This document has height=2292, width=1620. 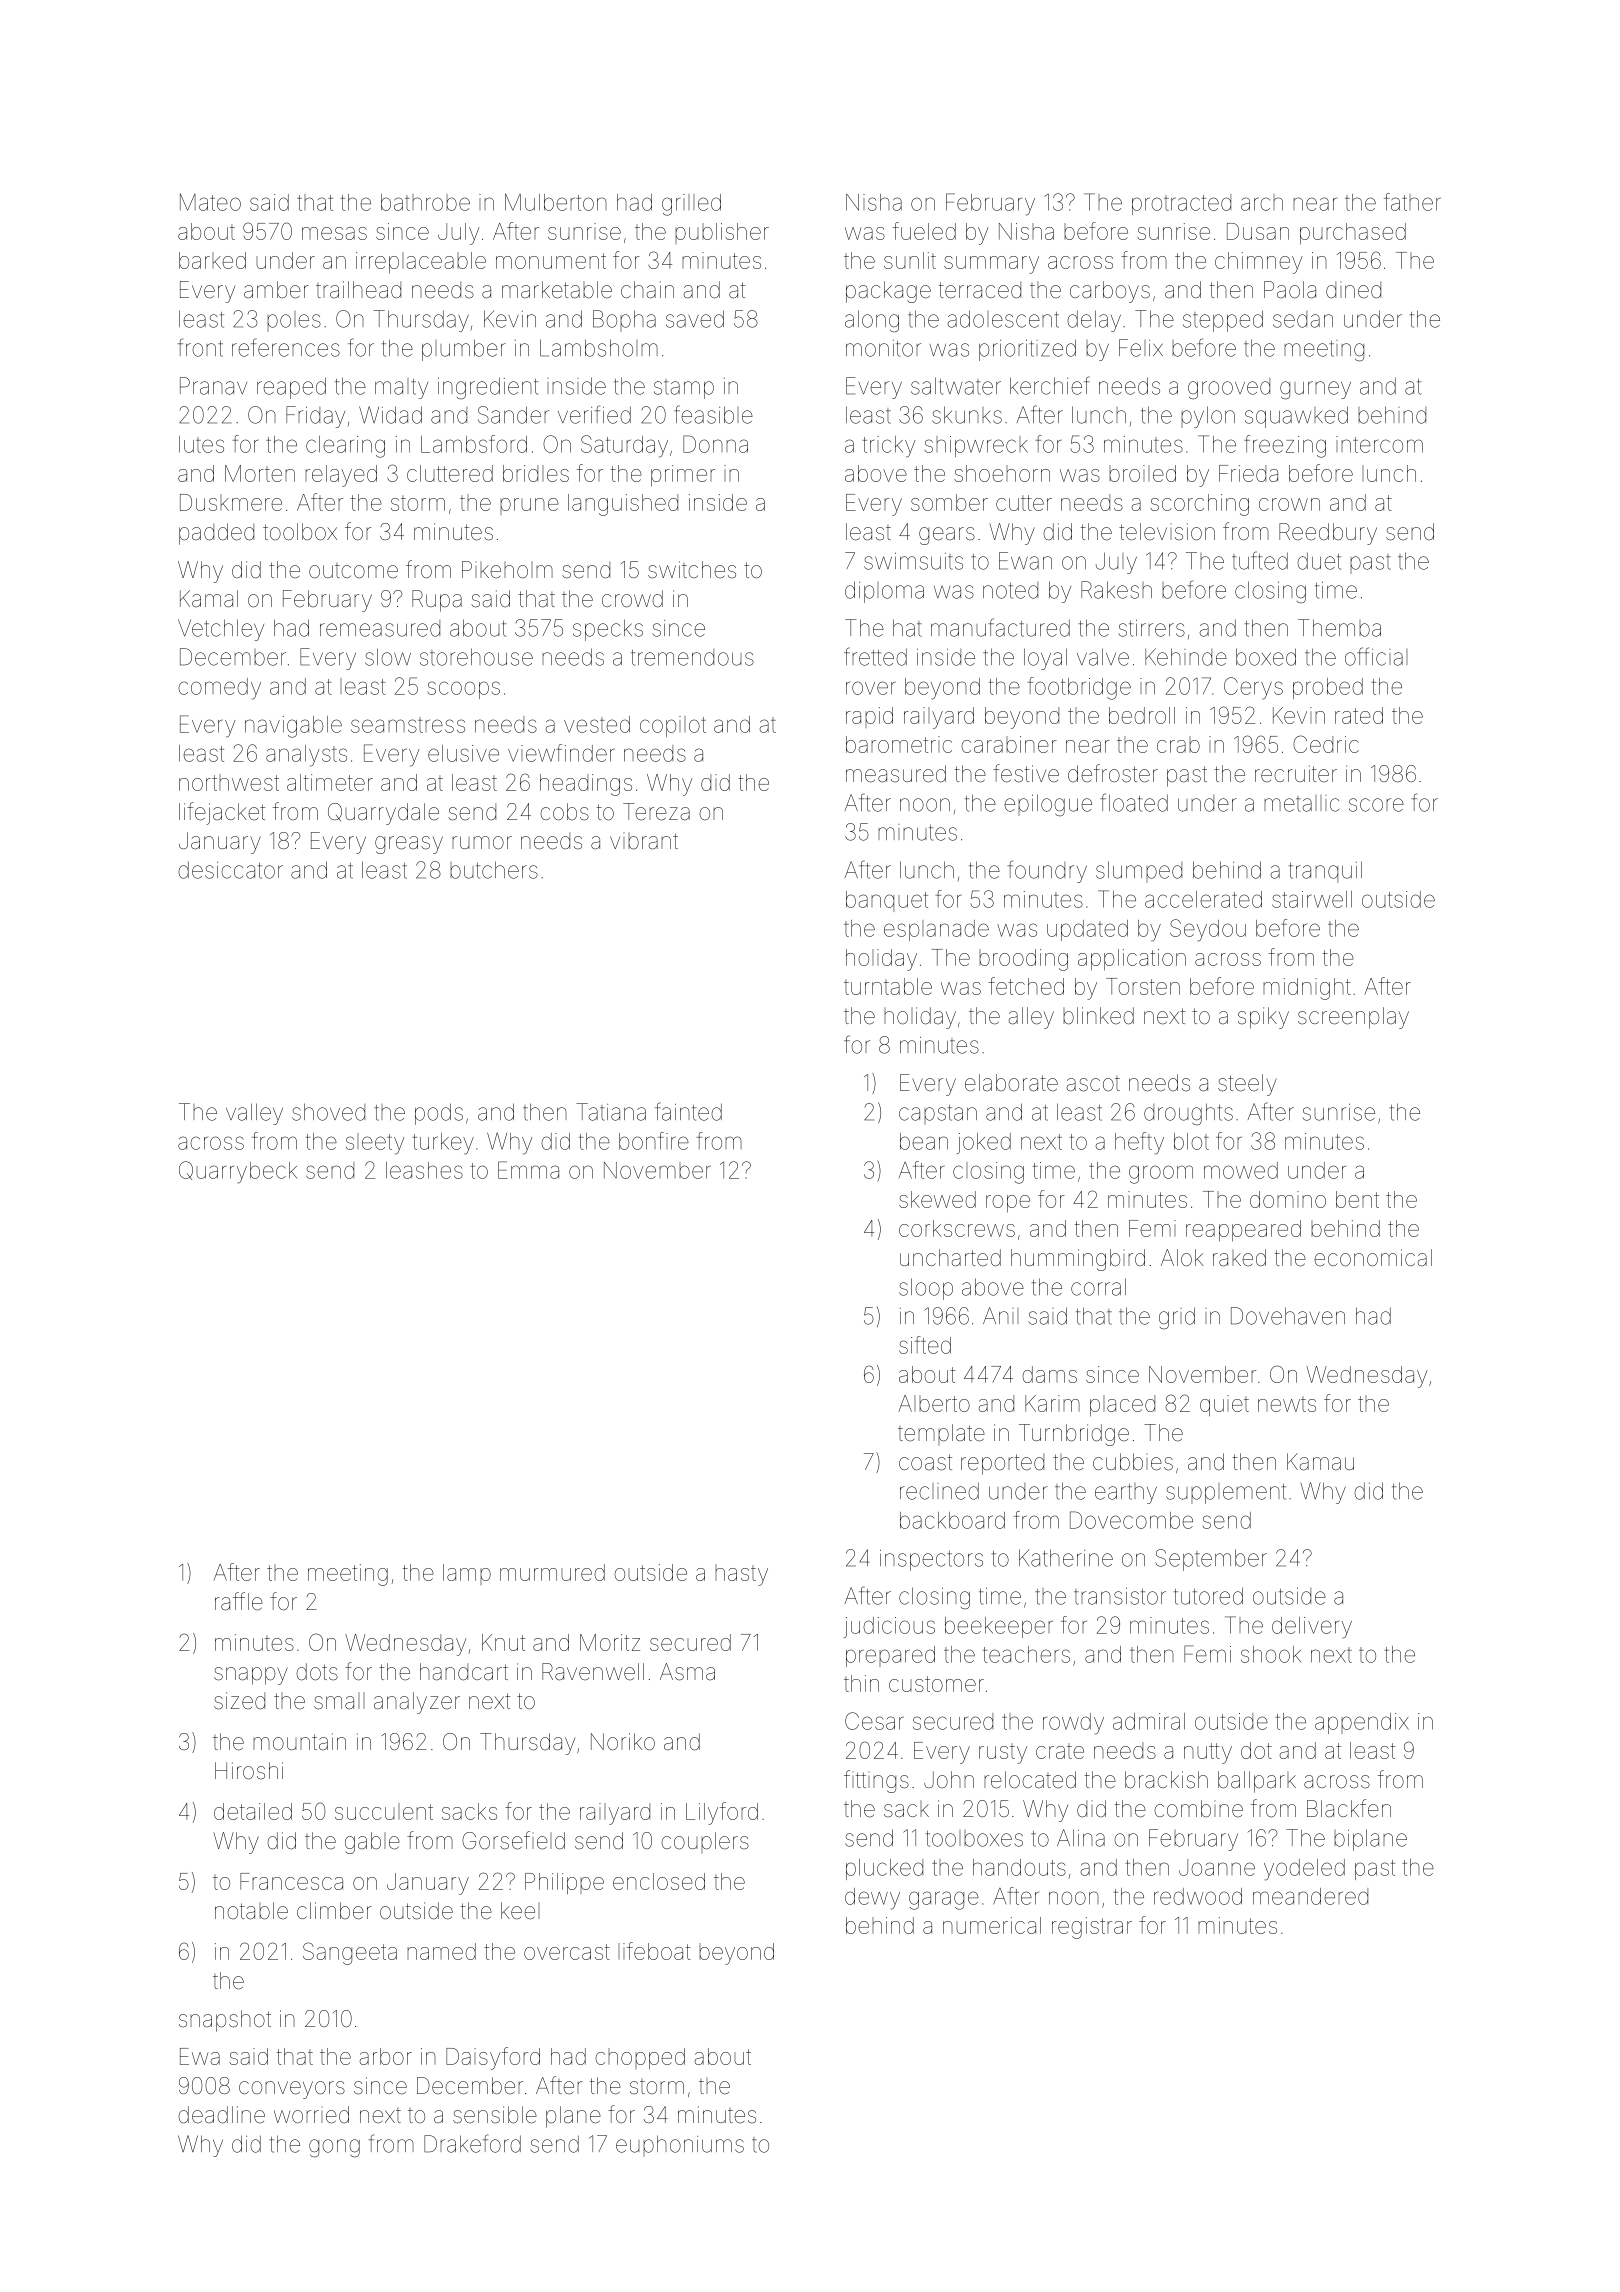 What do you see at coordinates (691, 205) in the document?
I see `grilled` at bounding box center [691, 205].
